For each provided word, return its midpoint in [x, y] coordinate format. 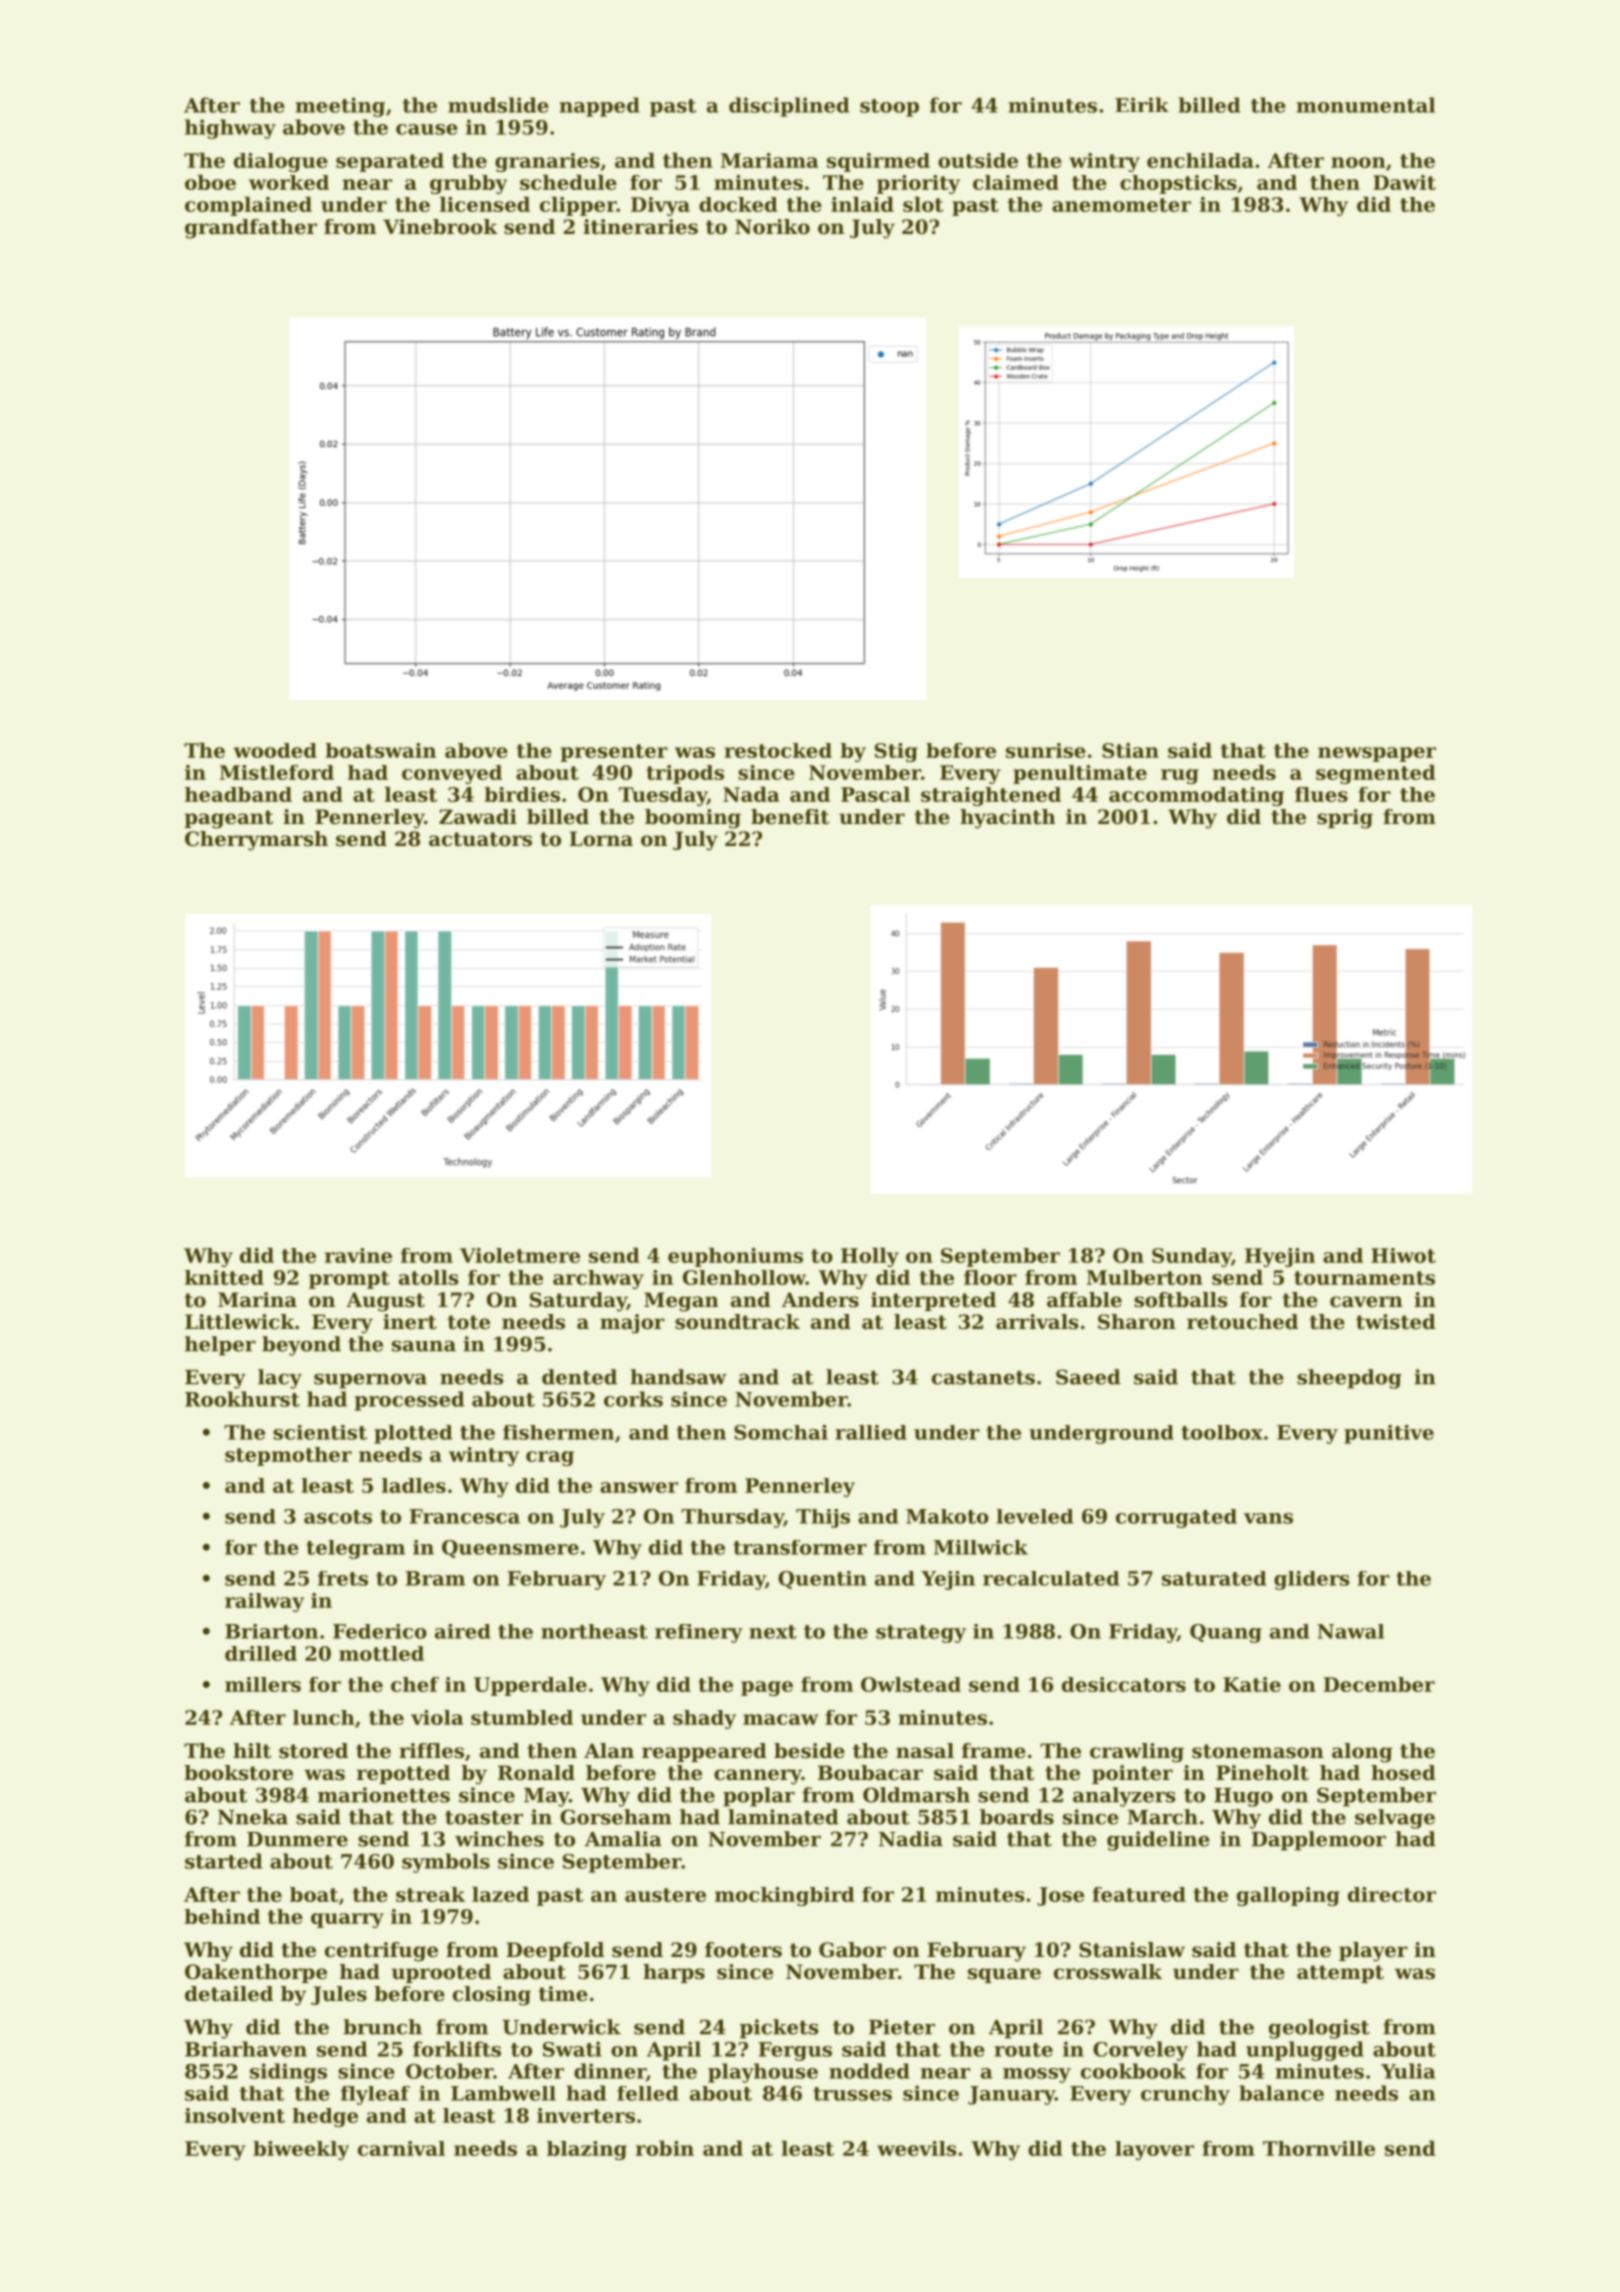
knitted [224, 1277]
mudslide [498, 105]
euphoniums [735, 1257]
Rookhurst [242, 1399]
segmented [1376, 774]
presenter [614, 753]
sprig [1345, 819]
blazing [587, 2150]
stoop [889, 108]
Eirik [1142, 104]
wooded [275, 750]
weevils [917, 2148]
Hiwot [1403, 1255]
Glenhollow [744, 1277]
